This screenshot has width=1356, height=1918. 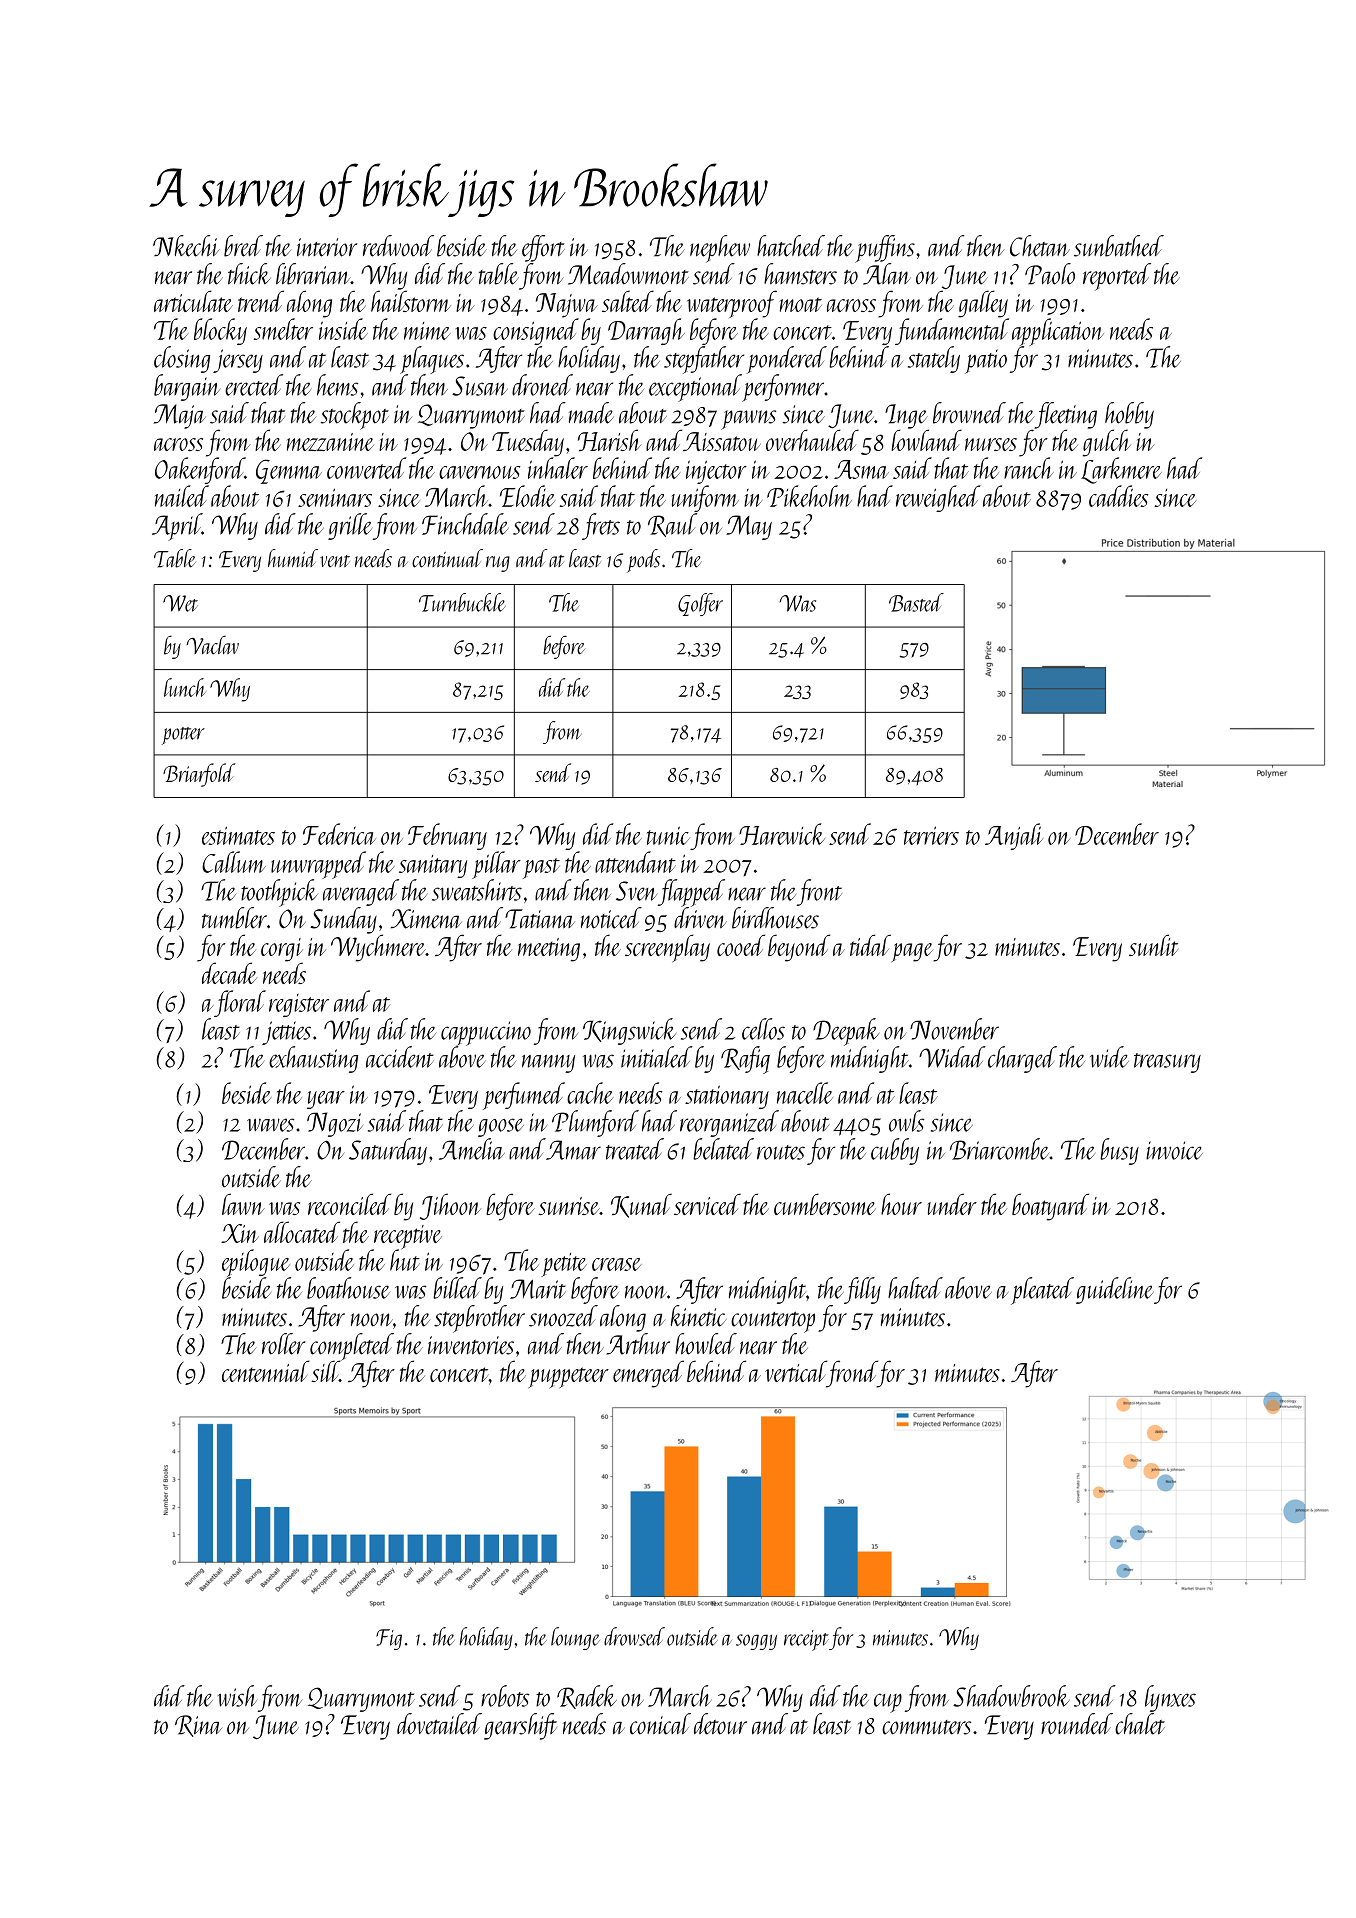 I want to click on owls, so click(x=907, y=1121).
